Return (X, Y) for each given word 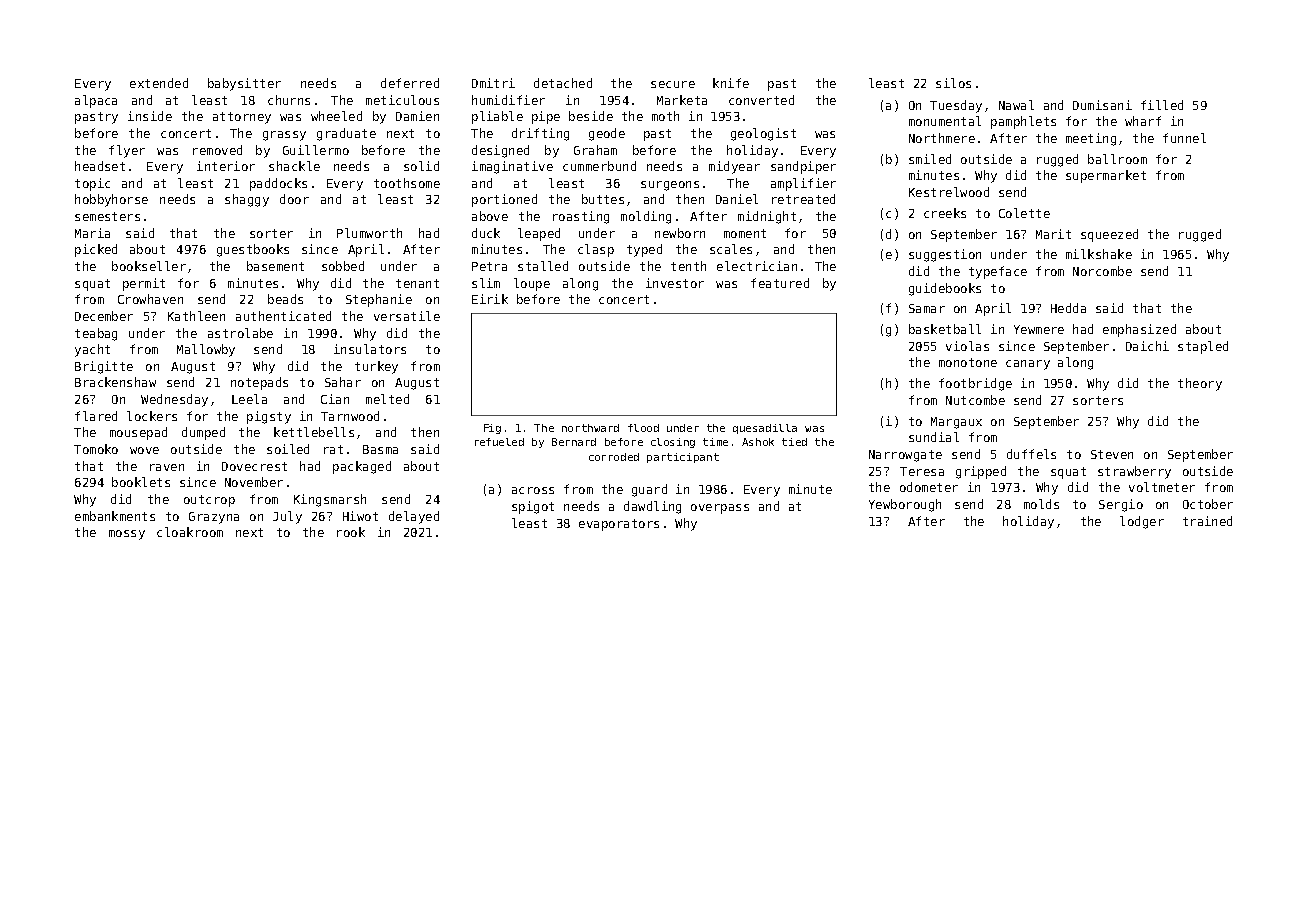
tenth (688, 266)
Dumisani (1102, 105)
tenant (417, 283)
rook (351, 532)
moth (665, 116)
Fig (492, 429)
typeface (998, 272)
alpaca (96, 101)
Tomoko (96, 449)
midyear (734, 167)
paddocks (278, 184)
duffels (1031, 454)
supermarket (1106, 176)
